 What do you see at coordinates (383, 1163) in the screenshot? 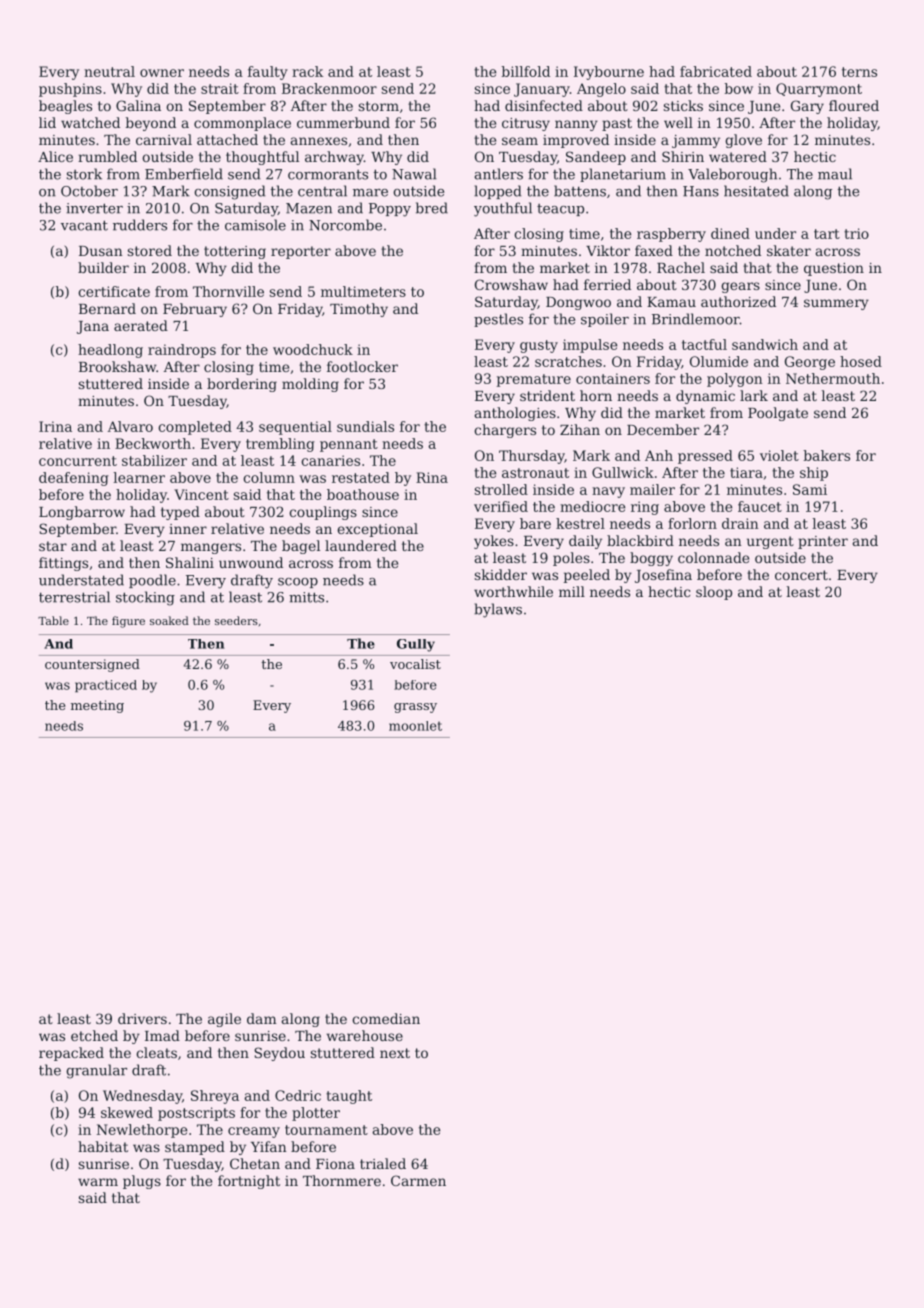
I see `trialed` at bounding box center [383, 1163].
